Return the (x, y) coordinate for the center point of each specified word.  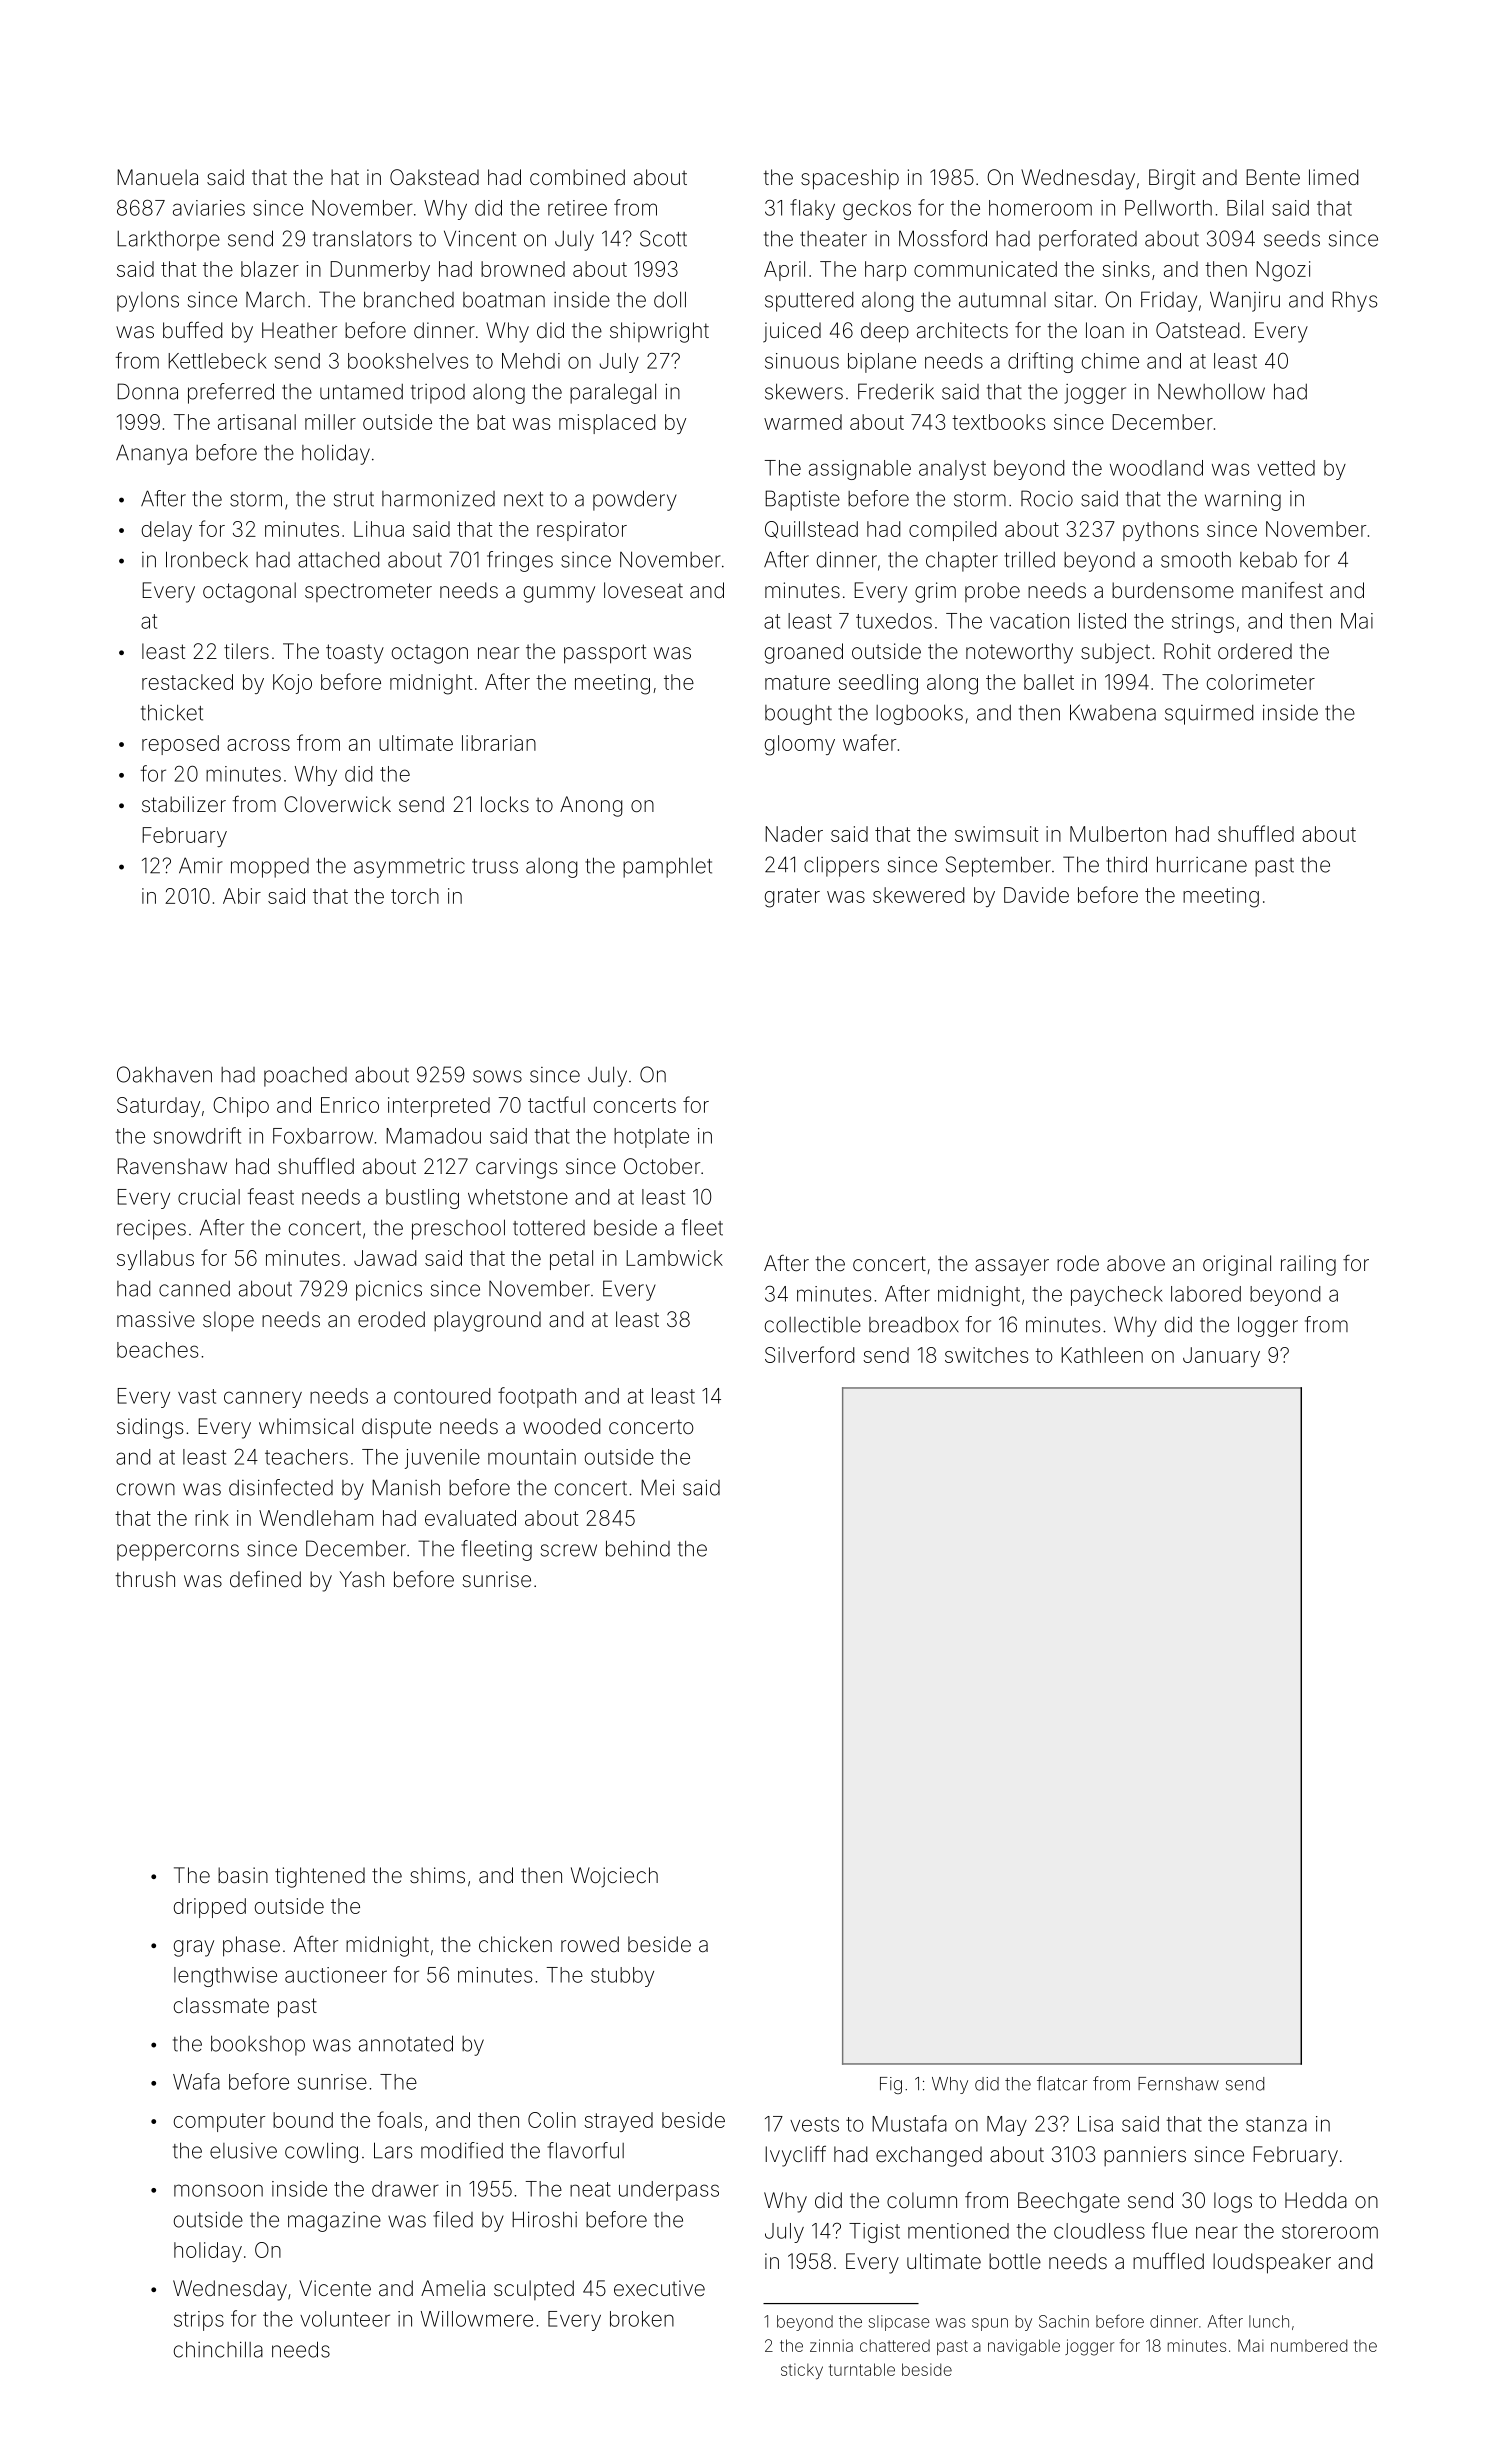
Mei (657, 1487)
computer (219, 2122)
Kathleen (1102, 1355)
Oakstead (434, 177)
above (1136, 1263)
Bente (1273, 177)
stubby (622, 1977)
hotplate (651, 1138)
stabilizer (184, 804)
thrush (145, 1579)
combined (577, 177)
